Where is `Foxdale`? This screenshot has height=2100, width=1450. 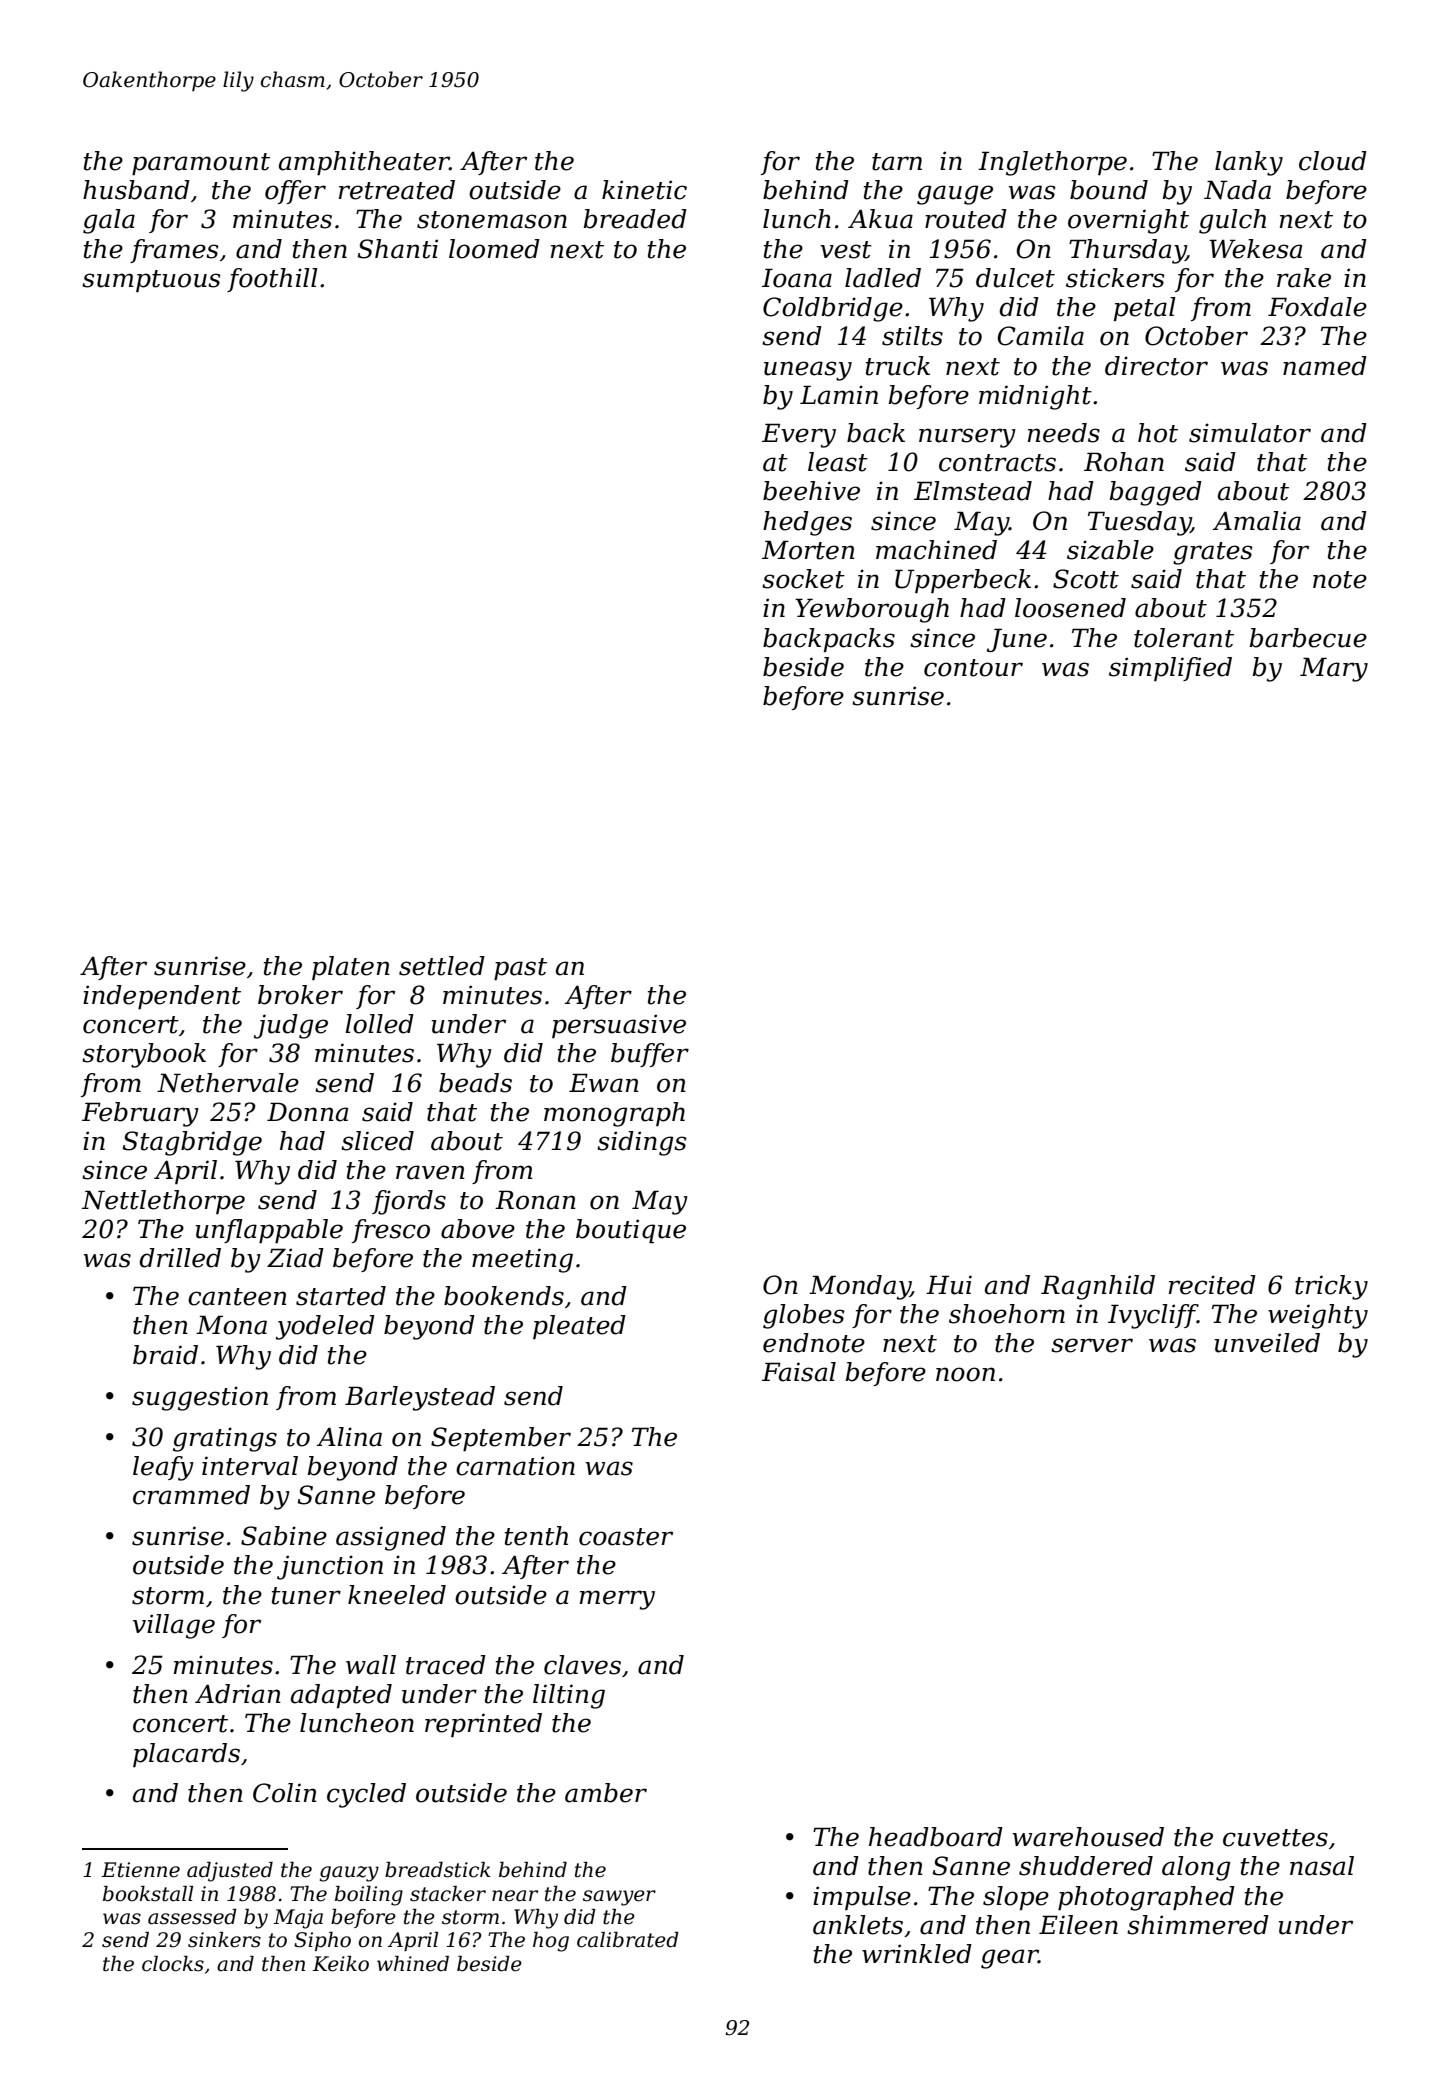
Foxdale is located at coordinates (1317, 307).
